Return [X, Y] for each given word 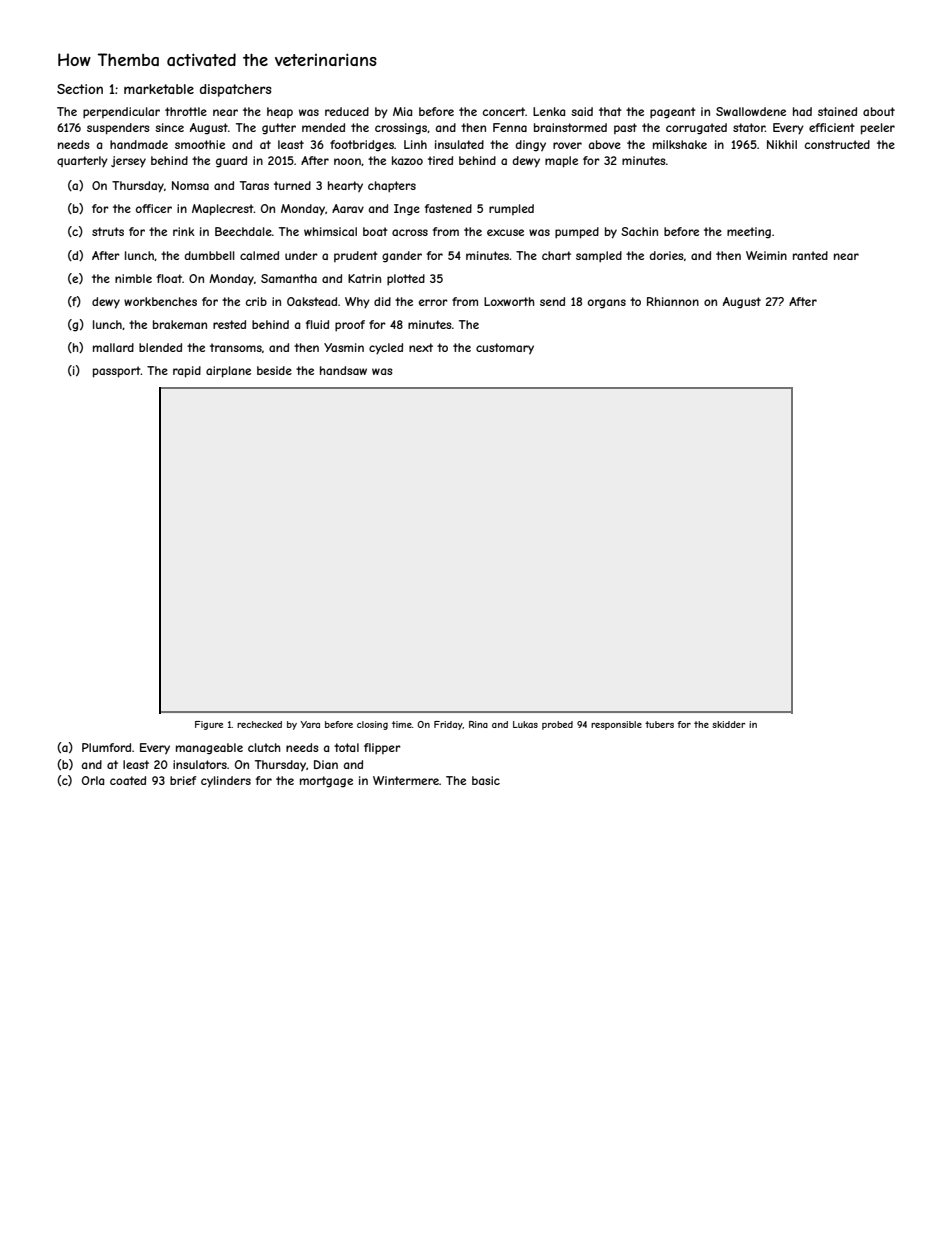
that [610, 111]
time [402, 724]
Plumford [106, 747]
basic [486, 780]
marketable [159, 89]
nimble [133, 278]
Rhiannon [673, 301]
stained [837, 111]
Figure [209, 725]
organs [607, 304]
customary [505, 348]
